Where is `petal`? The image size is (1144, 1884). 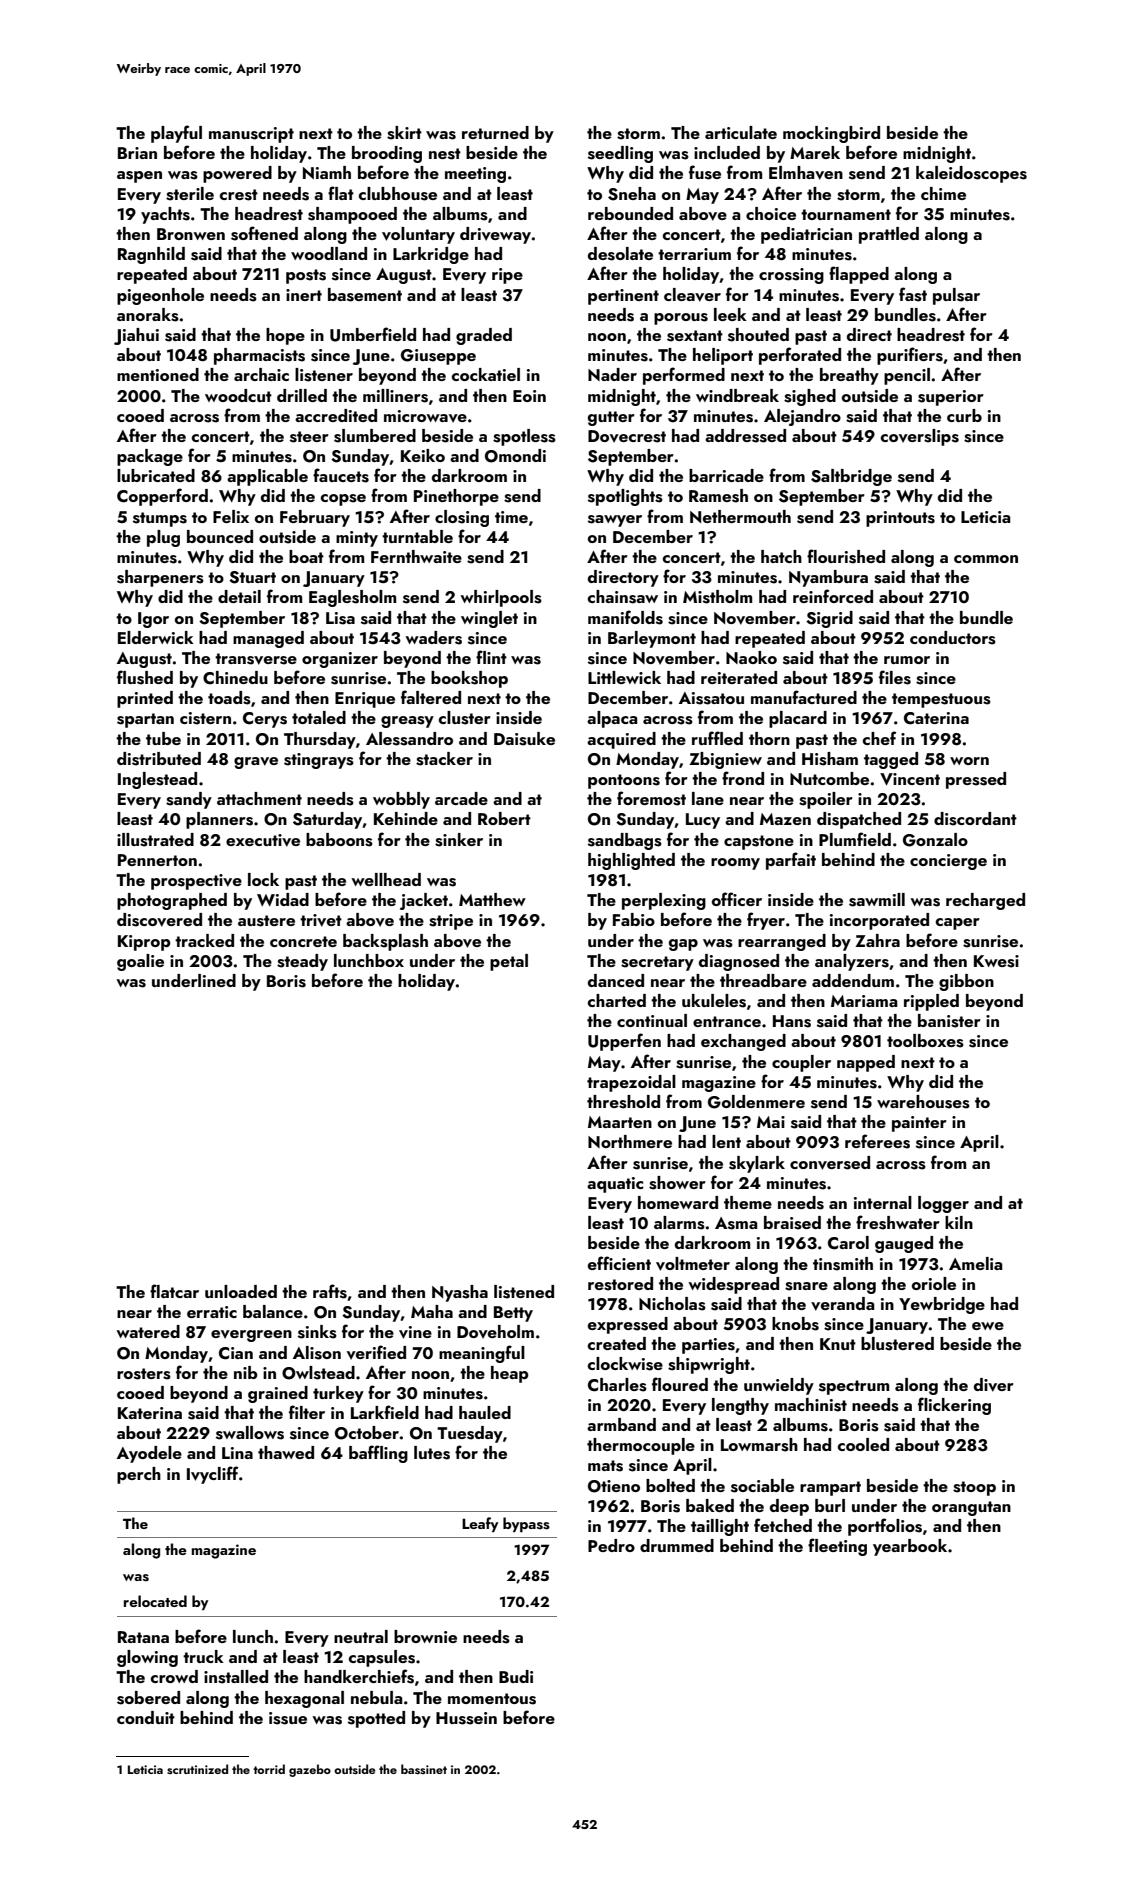 petal is located at coordinates (509, 962).
